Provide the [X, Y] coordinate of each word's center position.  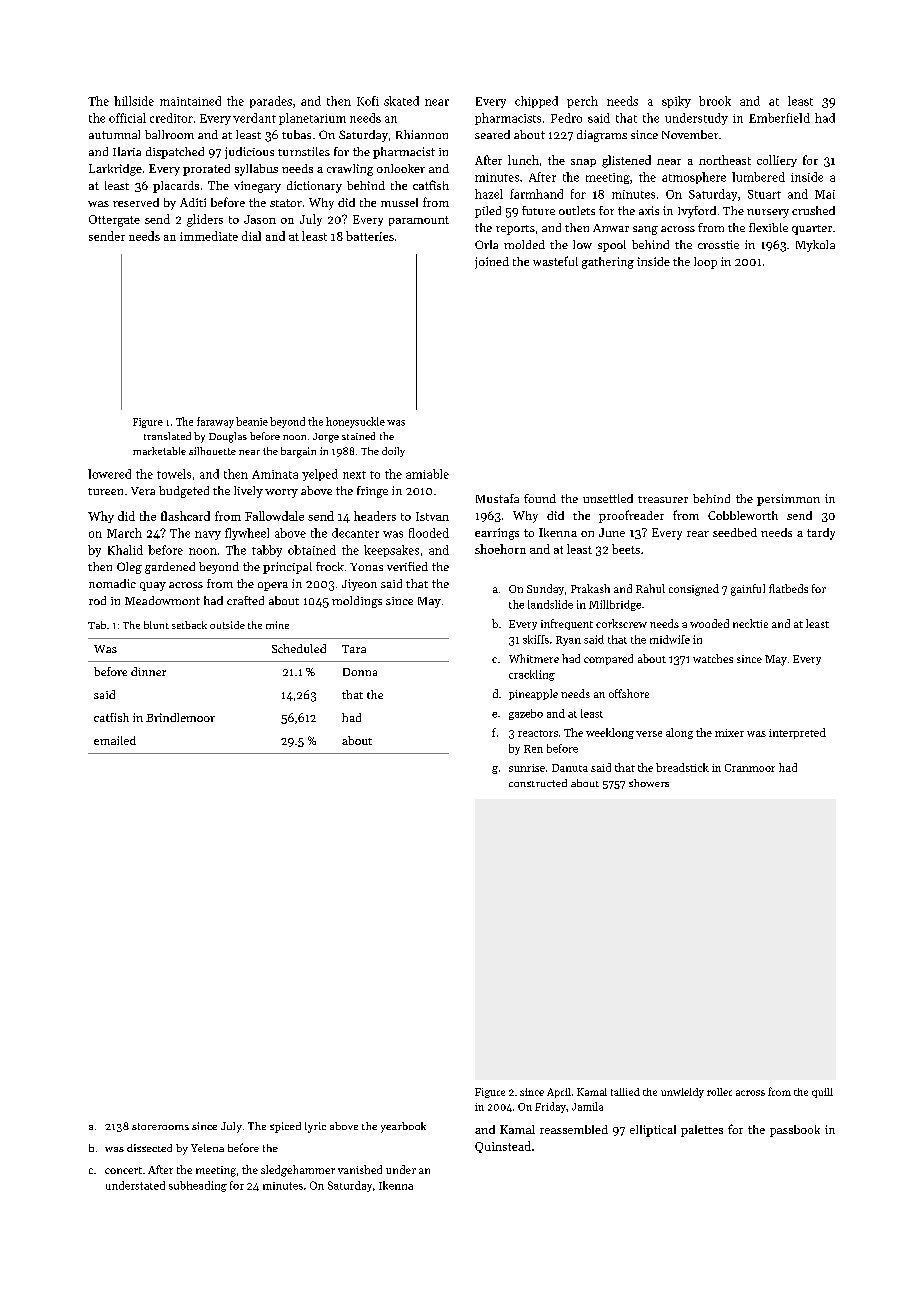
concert [123, 1170]
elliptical [653, 1131]
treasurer [663, 499]
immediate [209, 236]
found [540, 498]
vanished [360, 1169]
